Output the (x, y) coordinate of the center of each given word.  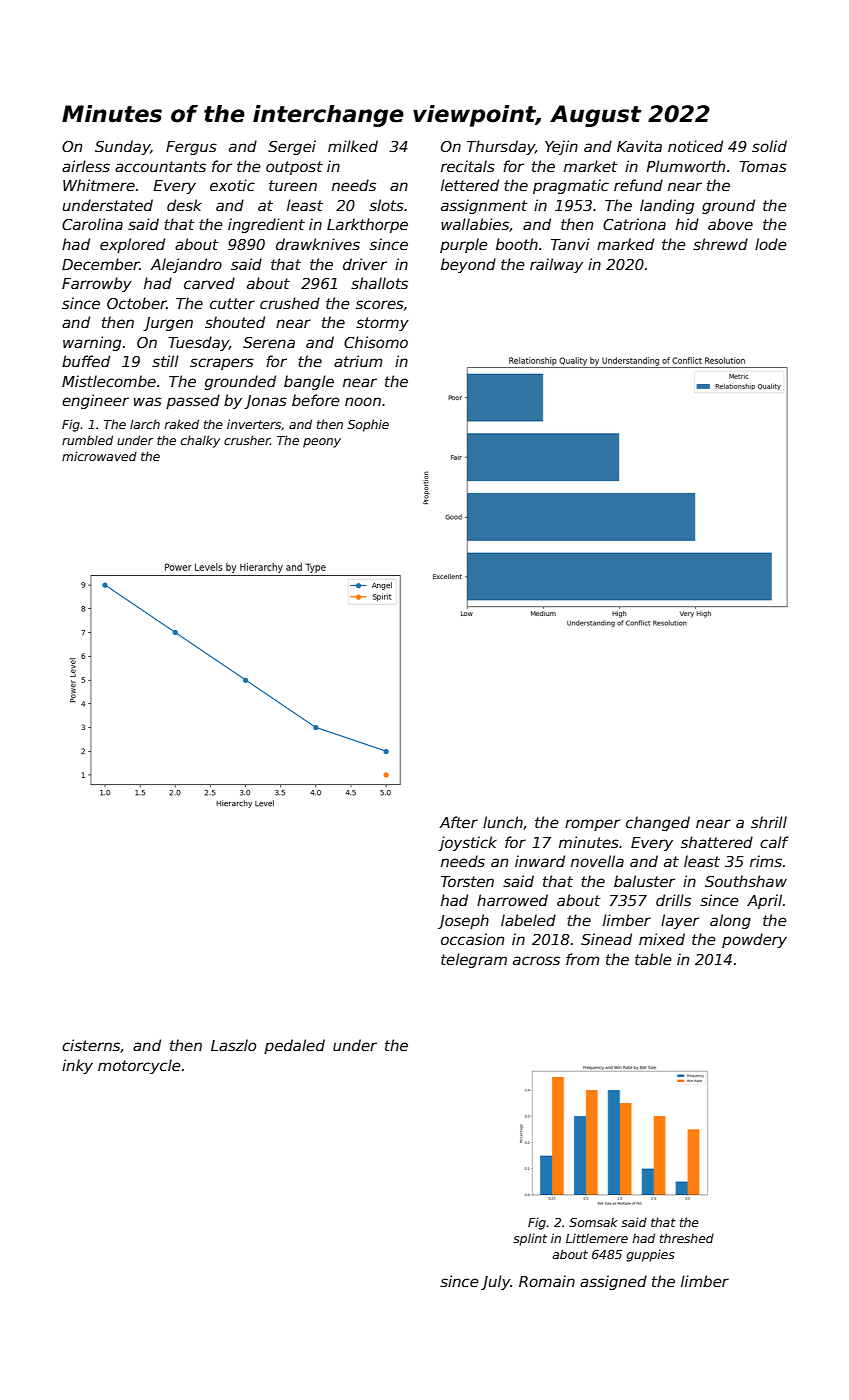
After (458, 822)
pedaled (294, 1046)
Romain (547, 1281)
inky (77, 1066)
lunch (503, 822)
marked (625, 244)
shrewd (720, 244)
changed (658, 823)
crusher (247, 440)
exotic (232, 185)
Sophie (368, 425)
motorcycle (139, 1066)
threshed (687, 1238)
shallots (379, 283)
